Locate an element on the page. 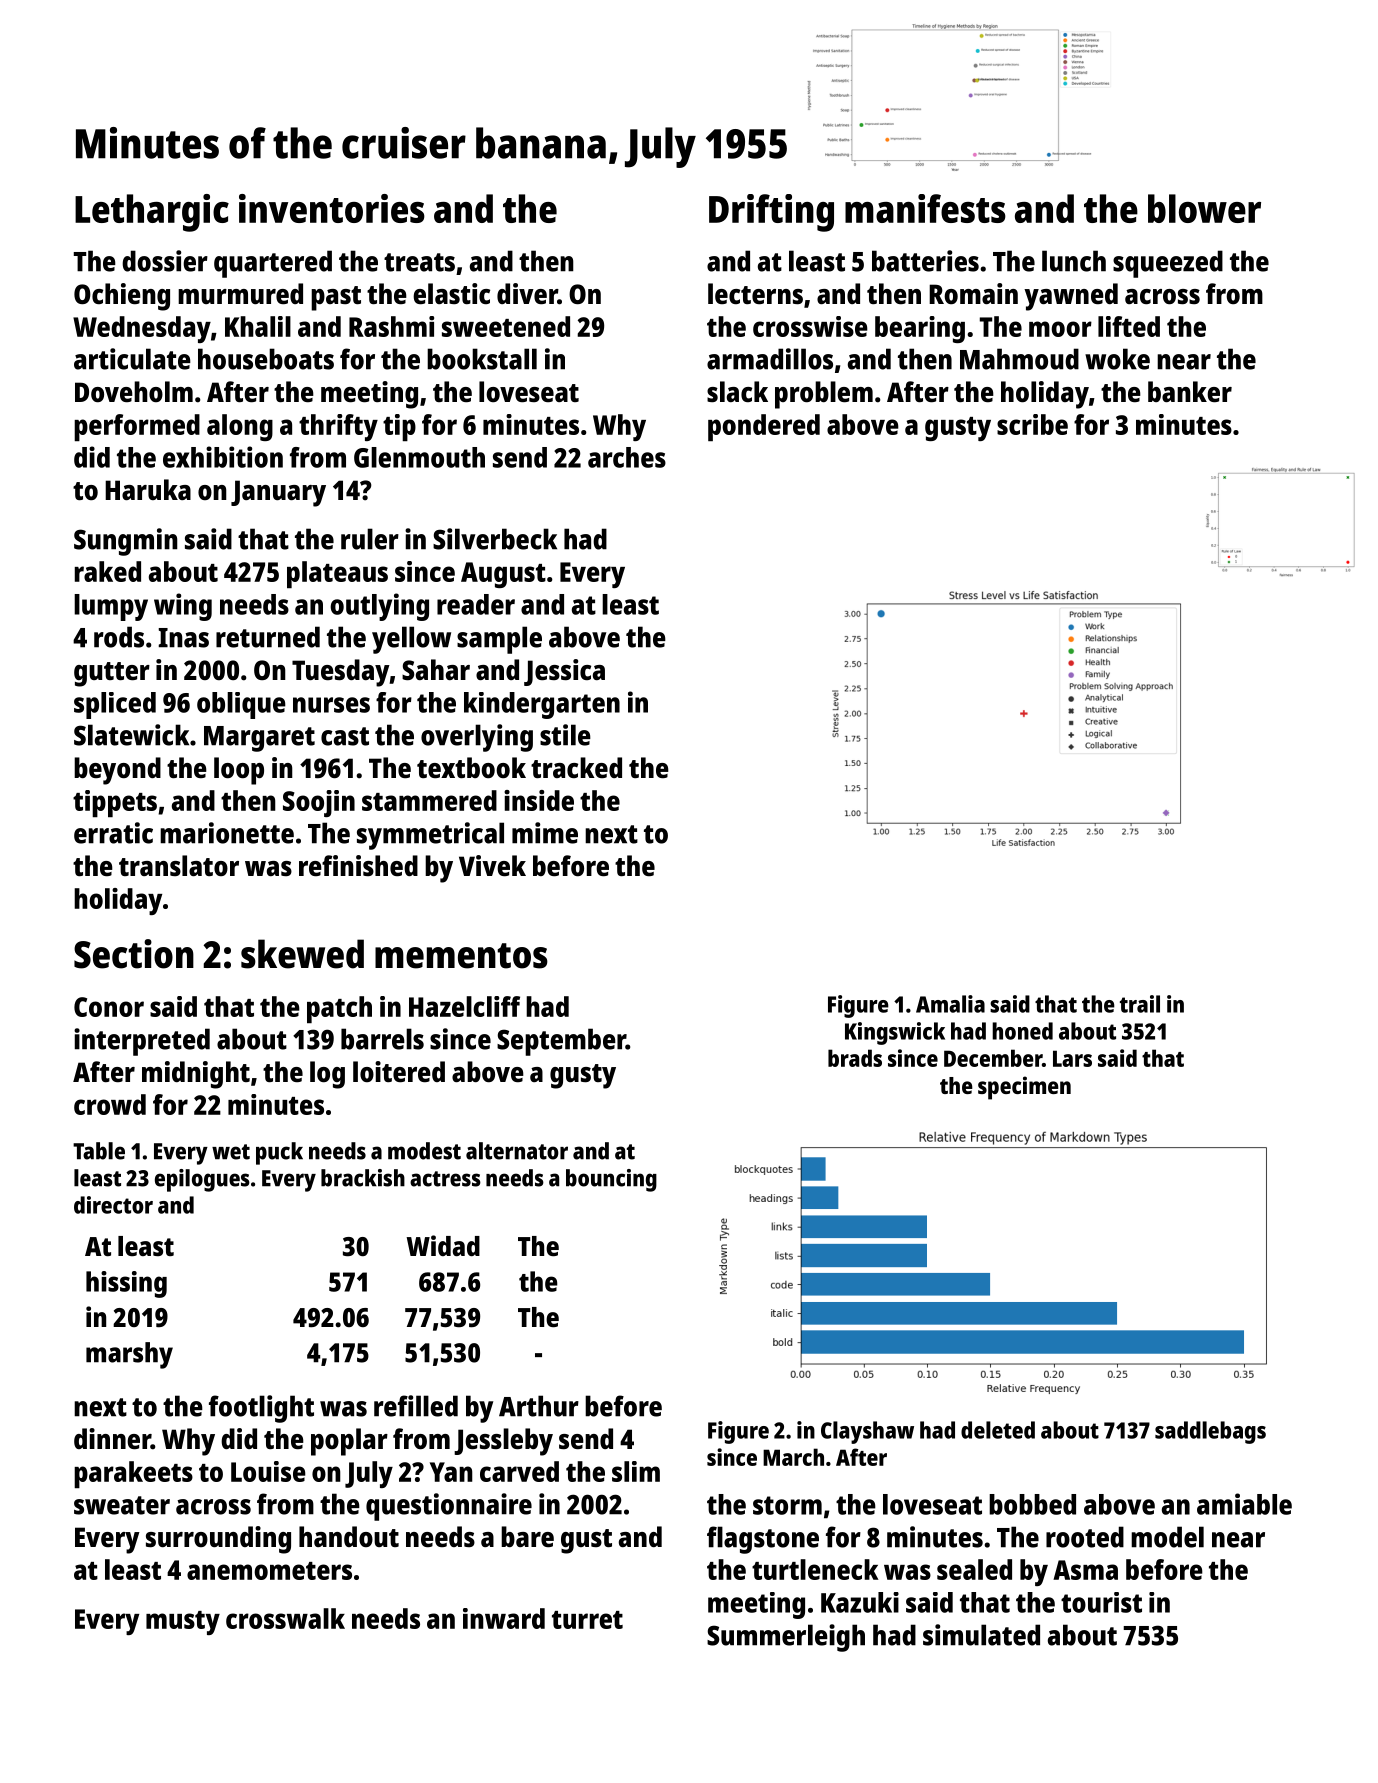 Image resolution: width=1378 pixels, height=1783 pixels. lecterns is located at coordinates (755, 294).
